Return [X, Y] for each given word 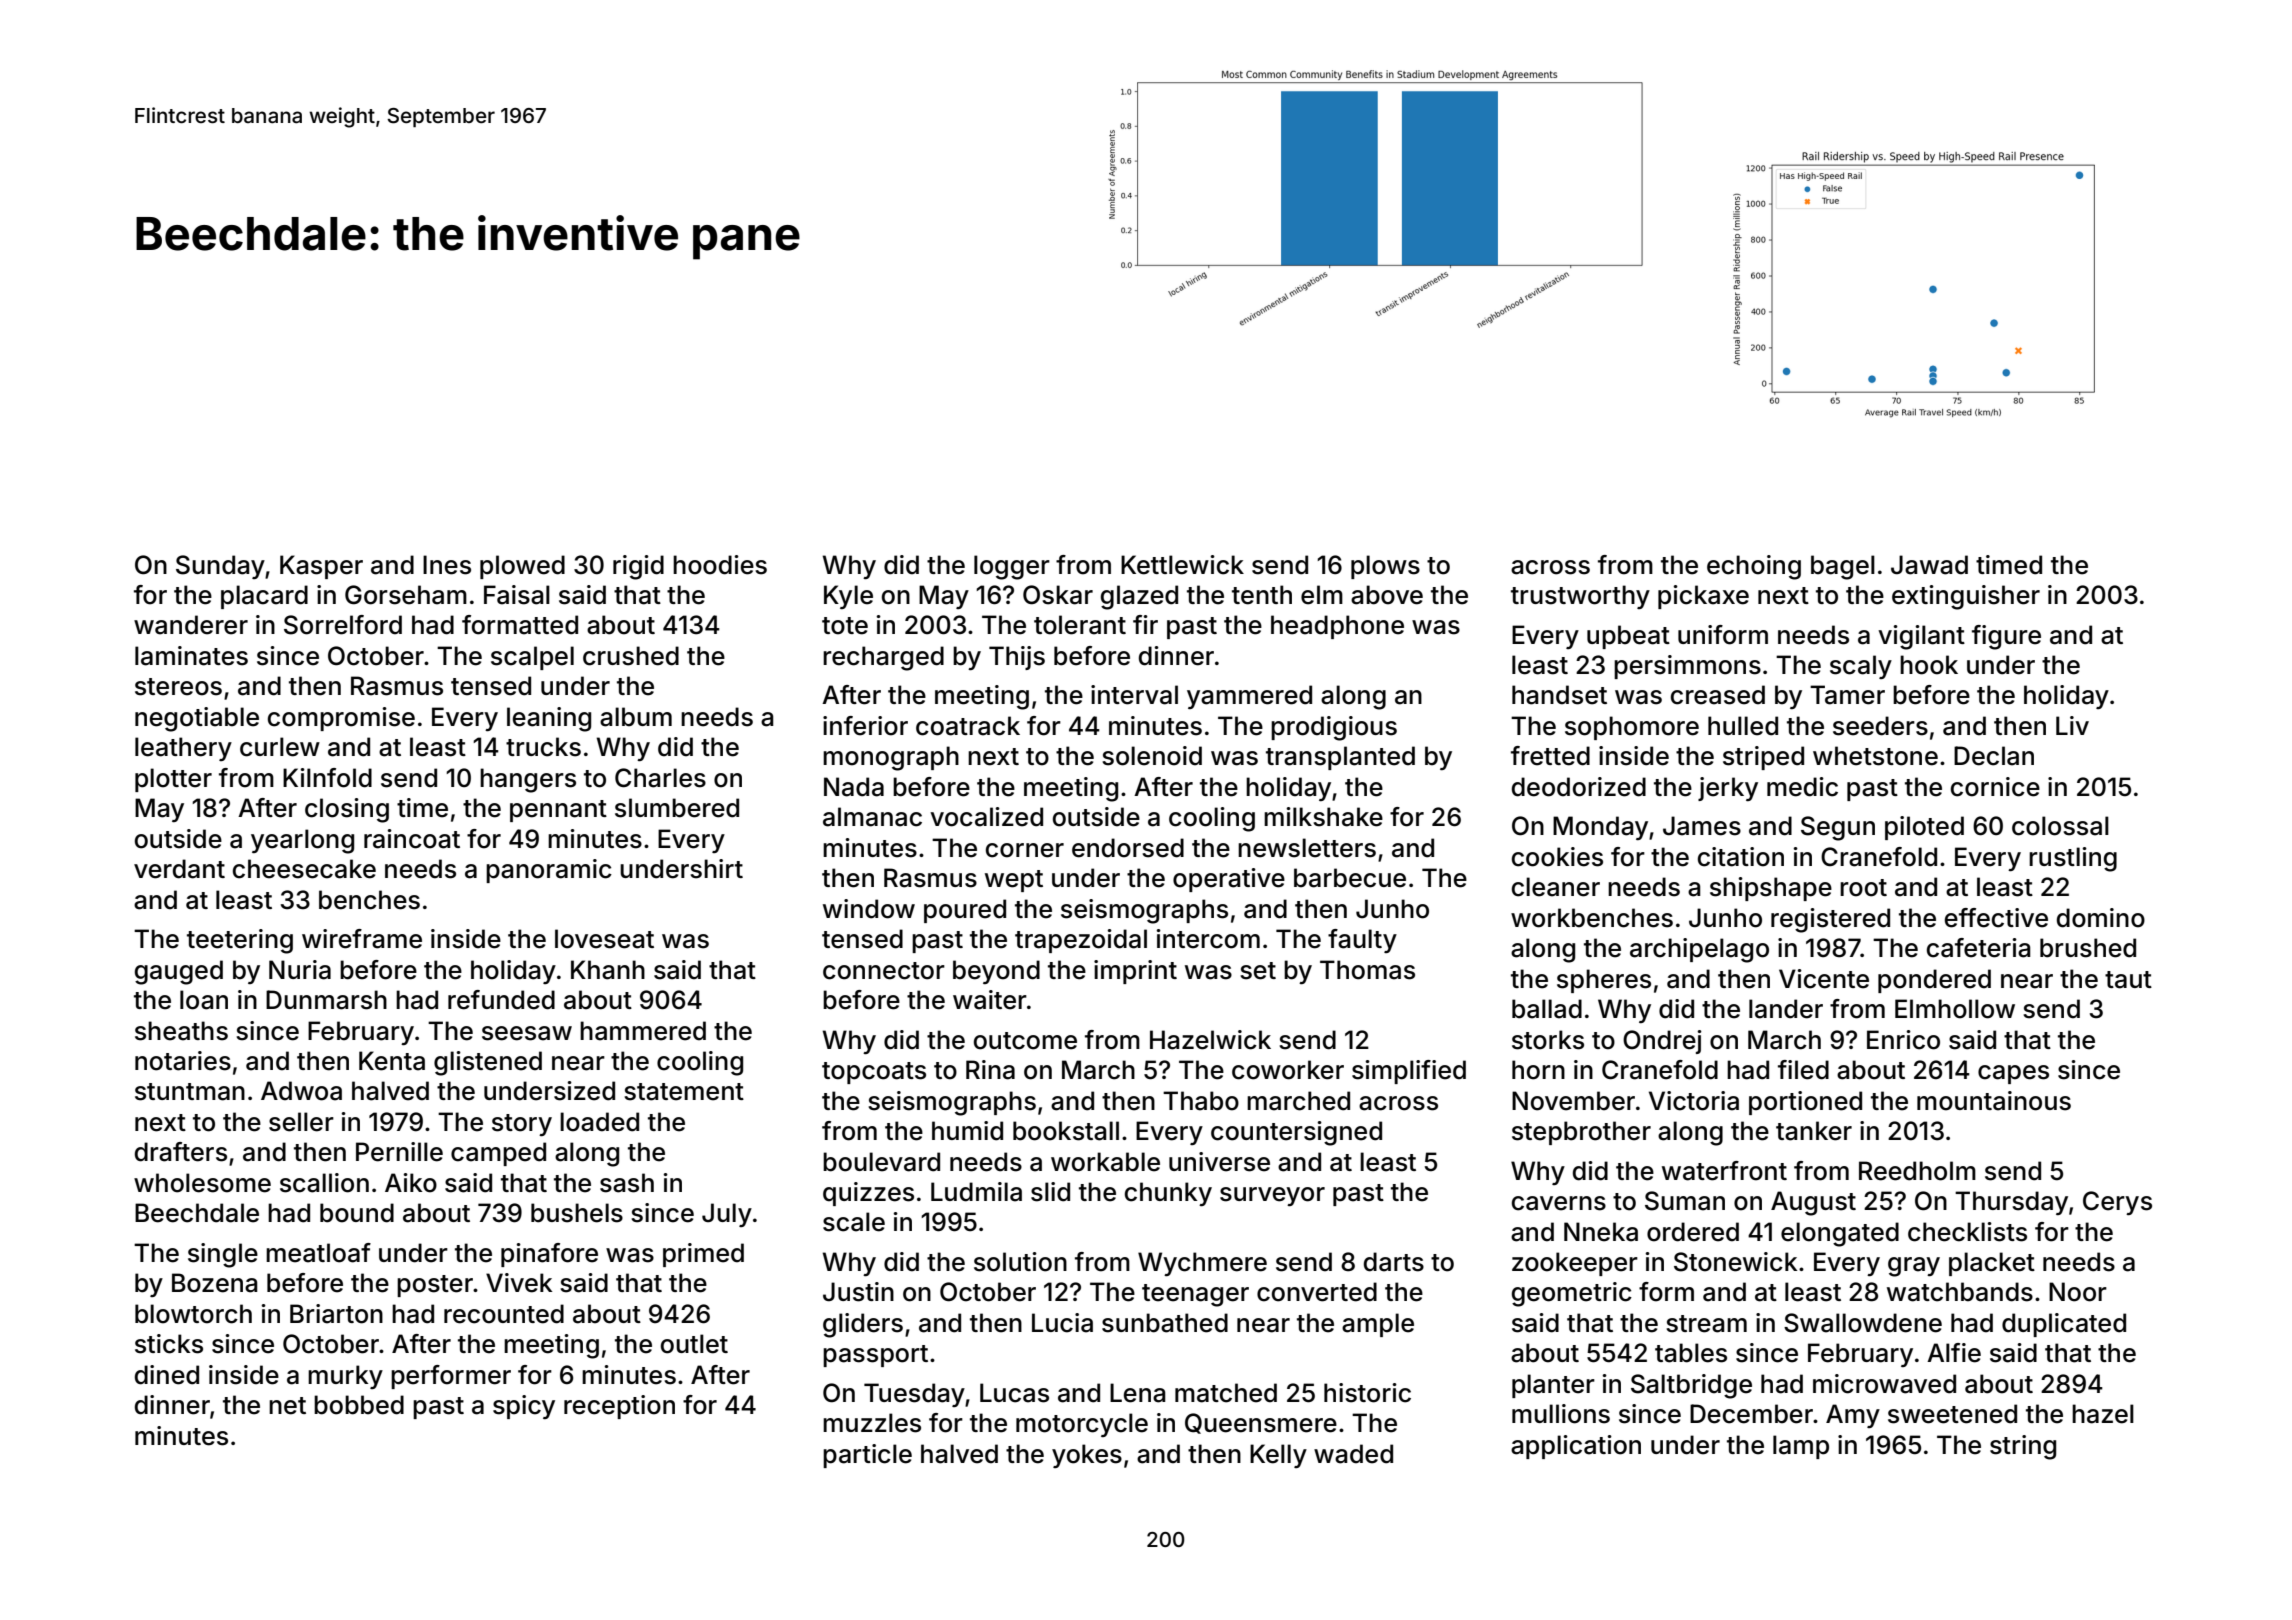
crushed [631, 656]
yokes [1087, 1456]
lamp [1801, 1447]
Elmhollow [1955, 1009]
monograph [891, 758]
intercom [1208, 939]
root [1863, 888]
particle [867, 1456]
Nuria [300, 970]
